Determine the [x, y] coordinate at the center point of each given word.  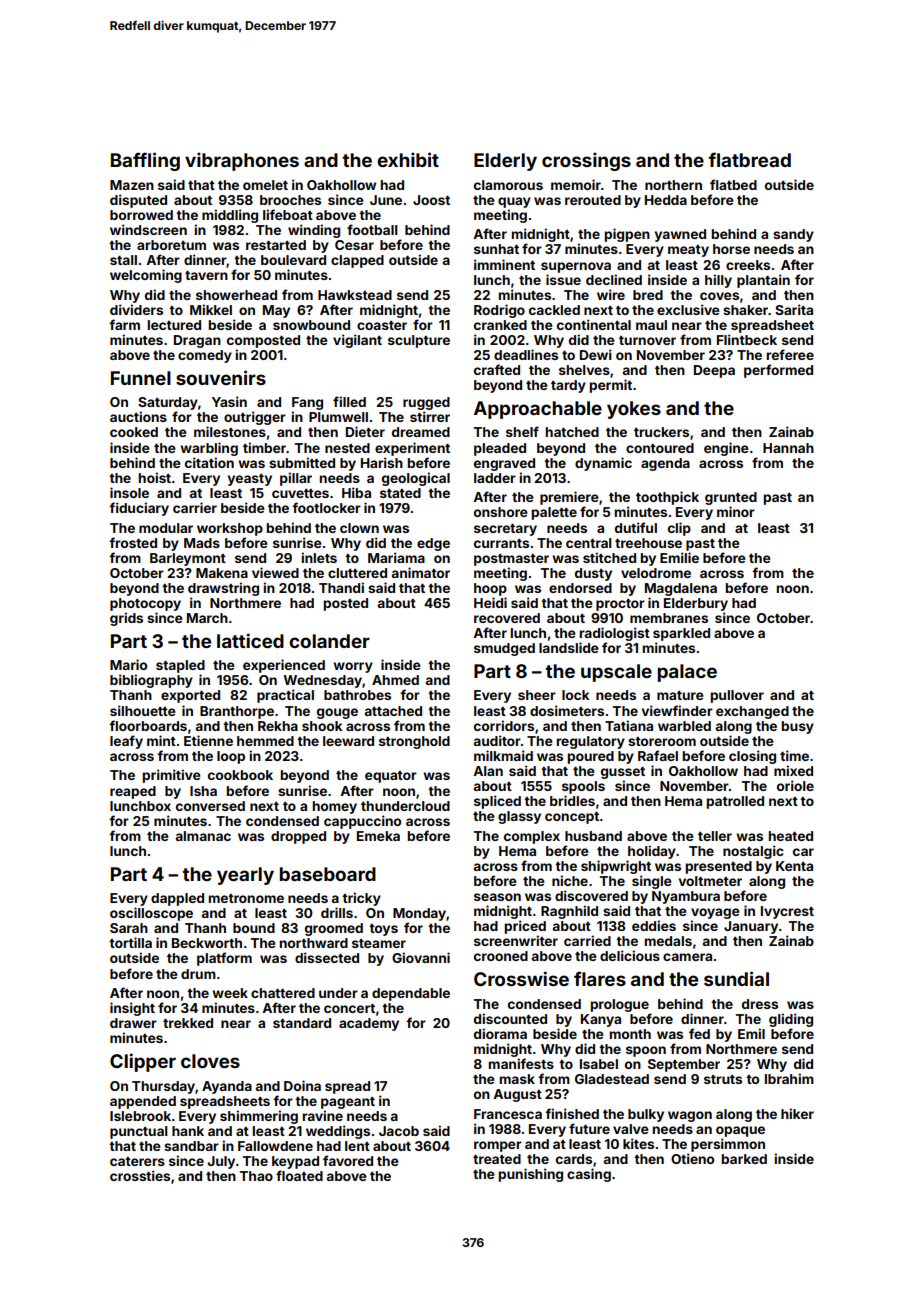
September [684, 1065]
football [372, 229]
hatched [572, 432]
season [497, 897]
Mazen [132, 185]
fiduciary [139, 509]
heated [791, 836]
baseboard [327, 874]
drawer [133, 1023]
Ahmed [395, 680]
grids [126, 619]
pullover [737, 696]
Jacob [399, 1131]
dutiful [636, 527]
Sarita [794, 309]
